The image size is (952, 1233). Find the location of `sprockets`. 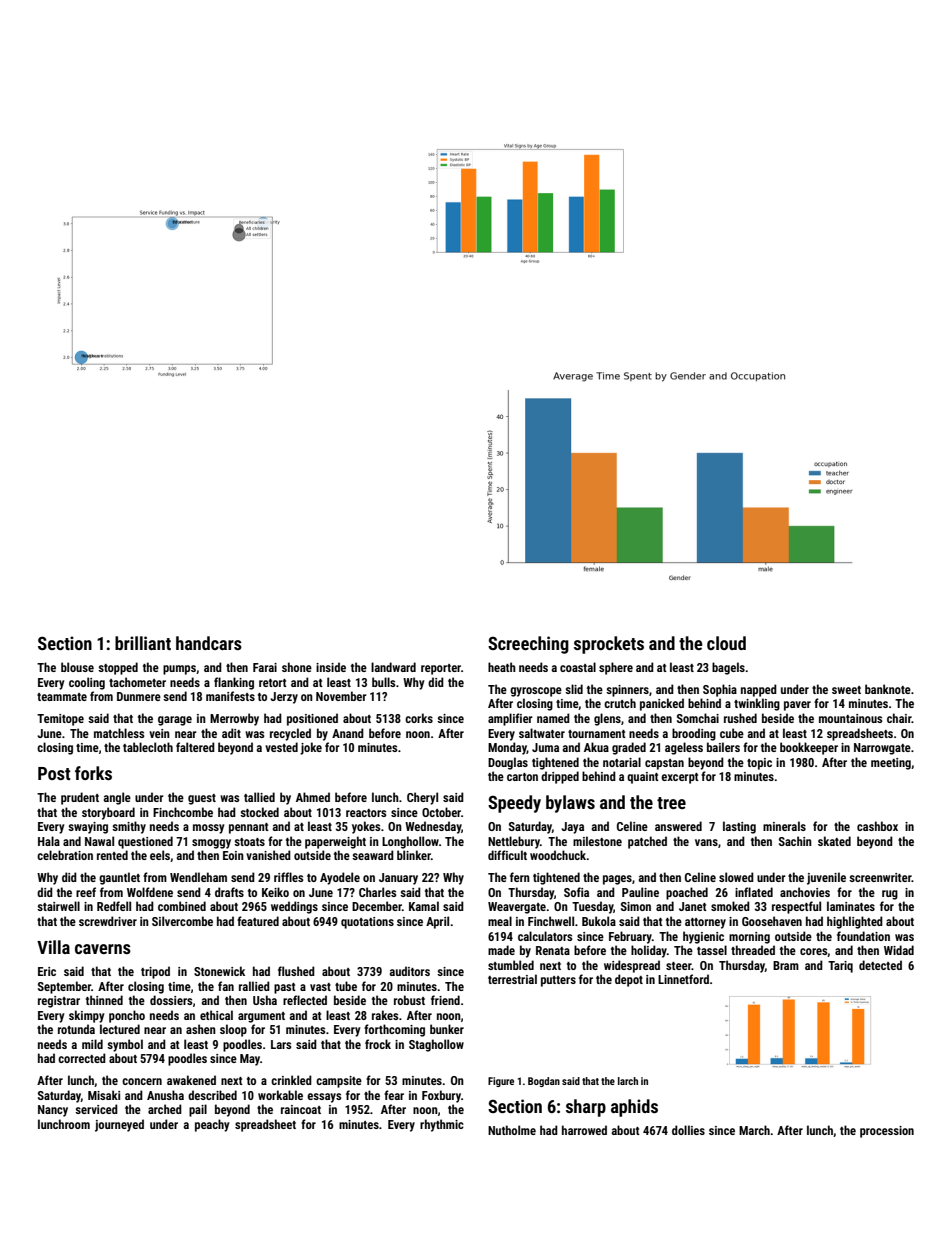

sprockets is located at coordinates (609, 645).
